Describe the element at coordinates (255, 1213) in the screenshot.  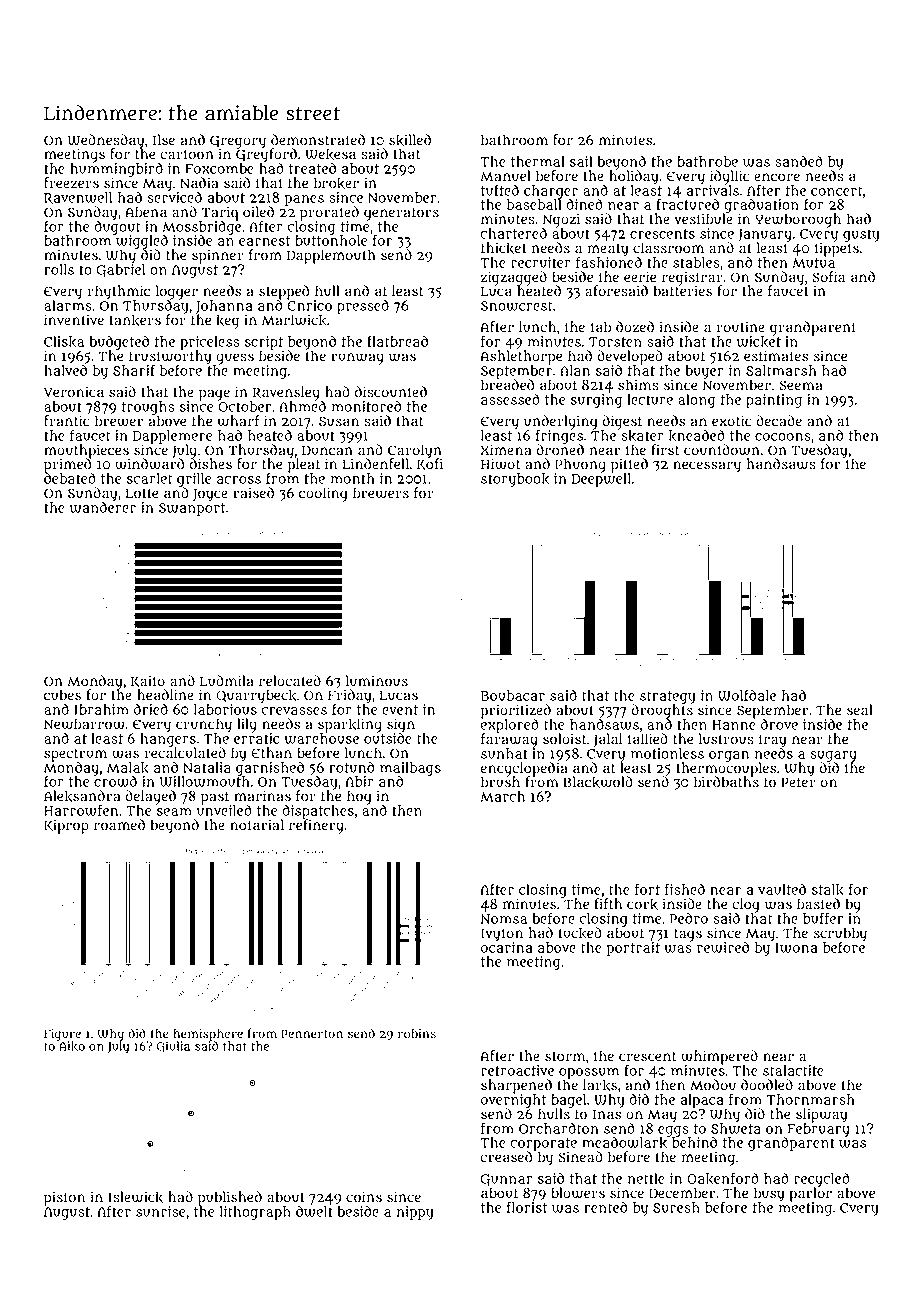
I see `lithograph` at that location.
